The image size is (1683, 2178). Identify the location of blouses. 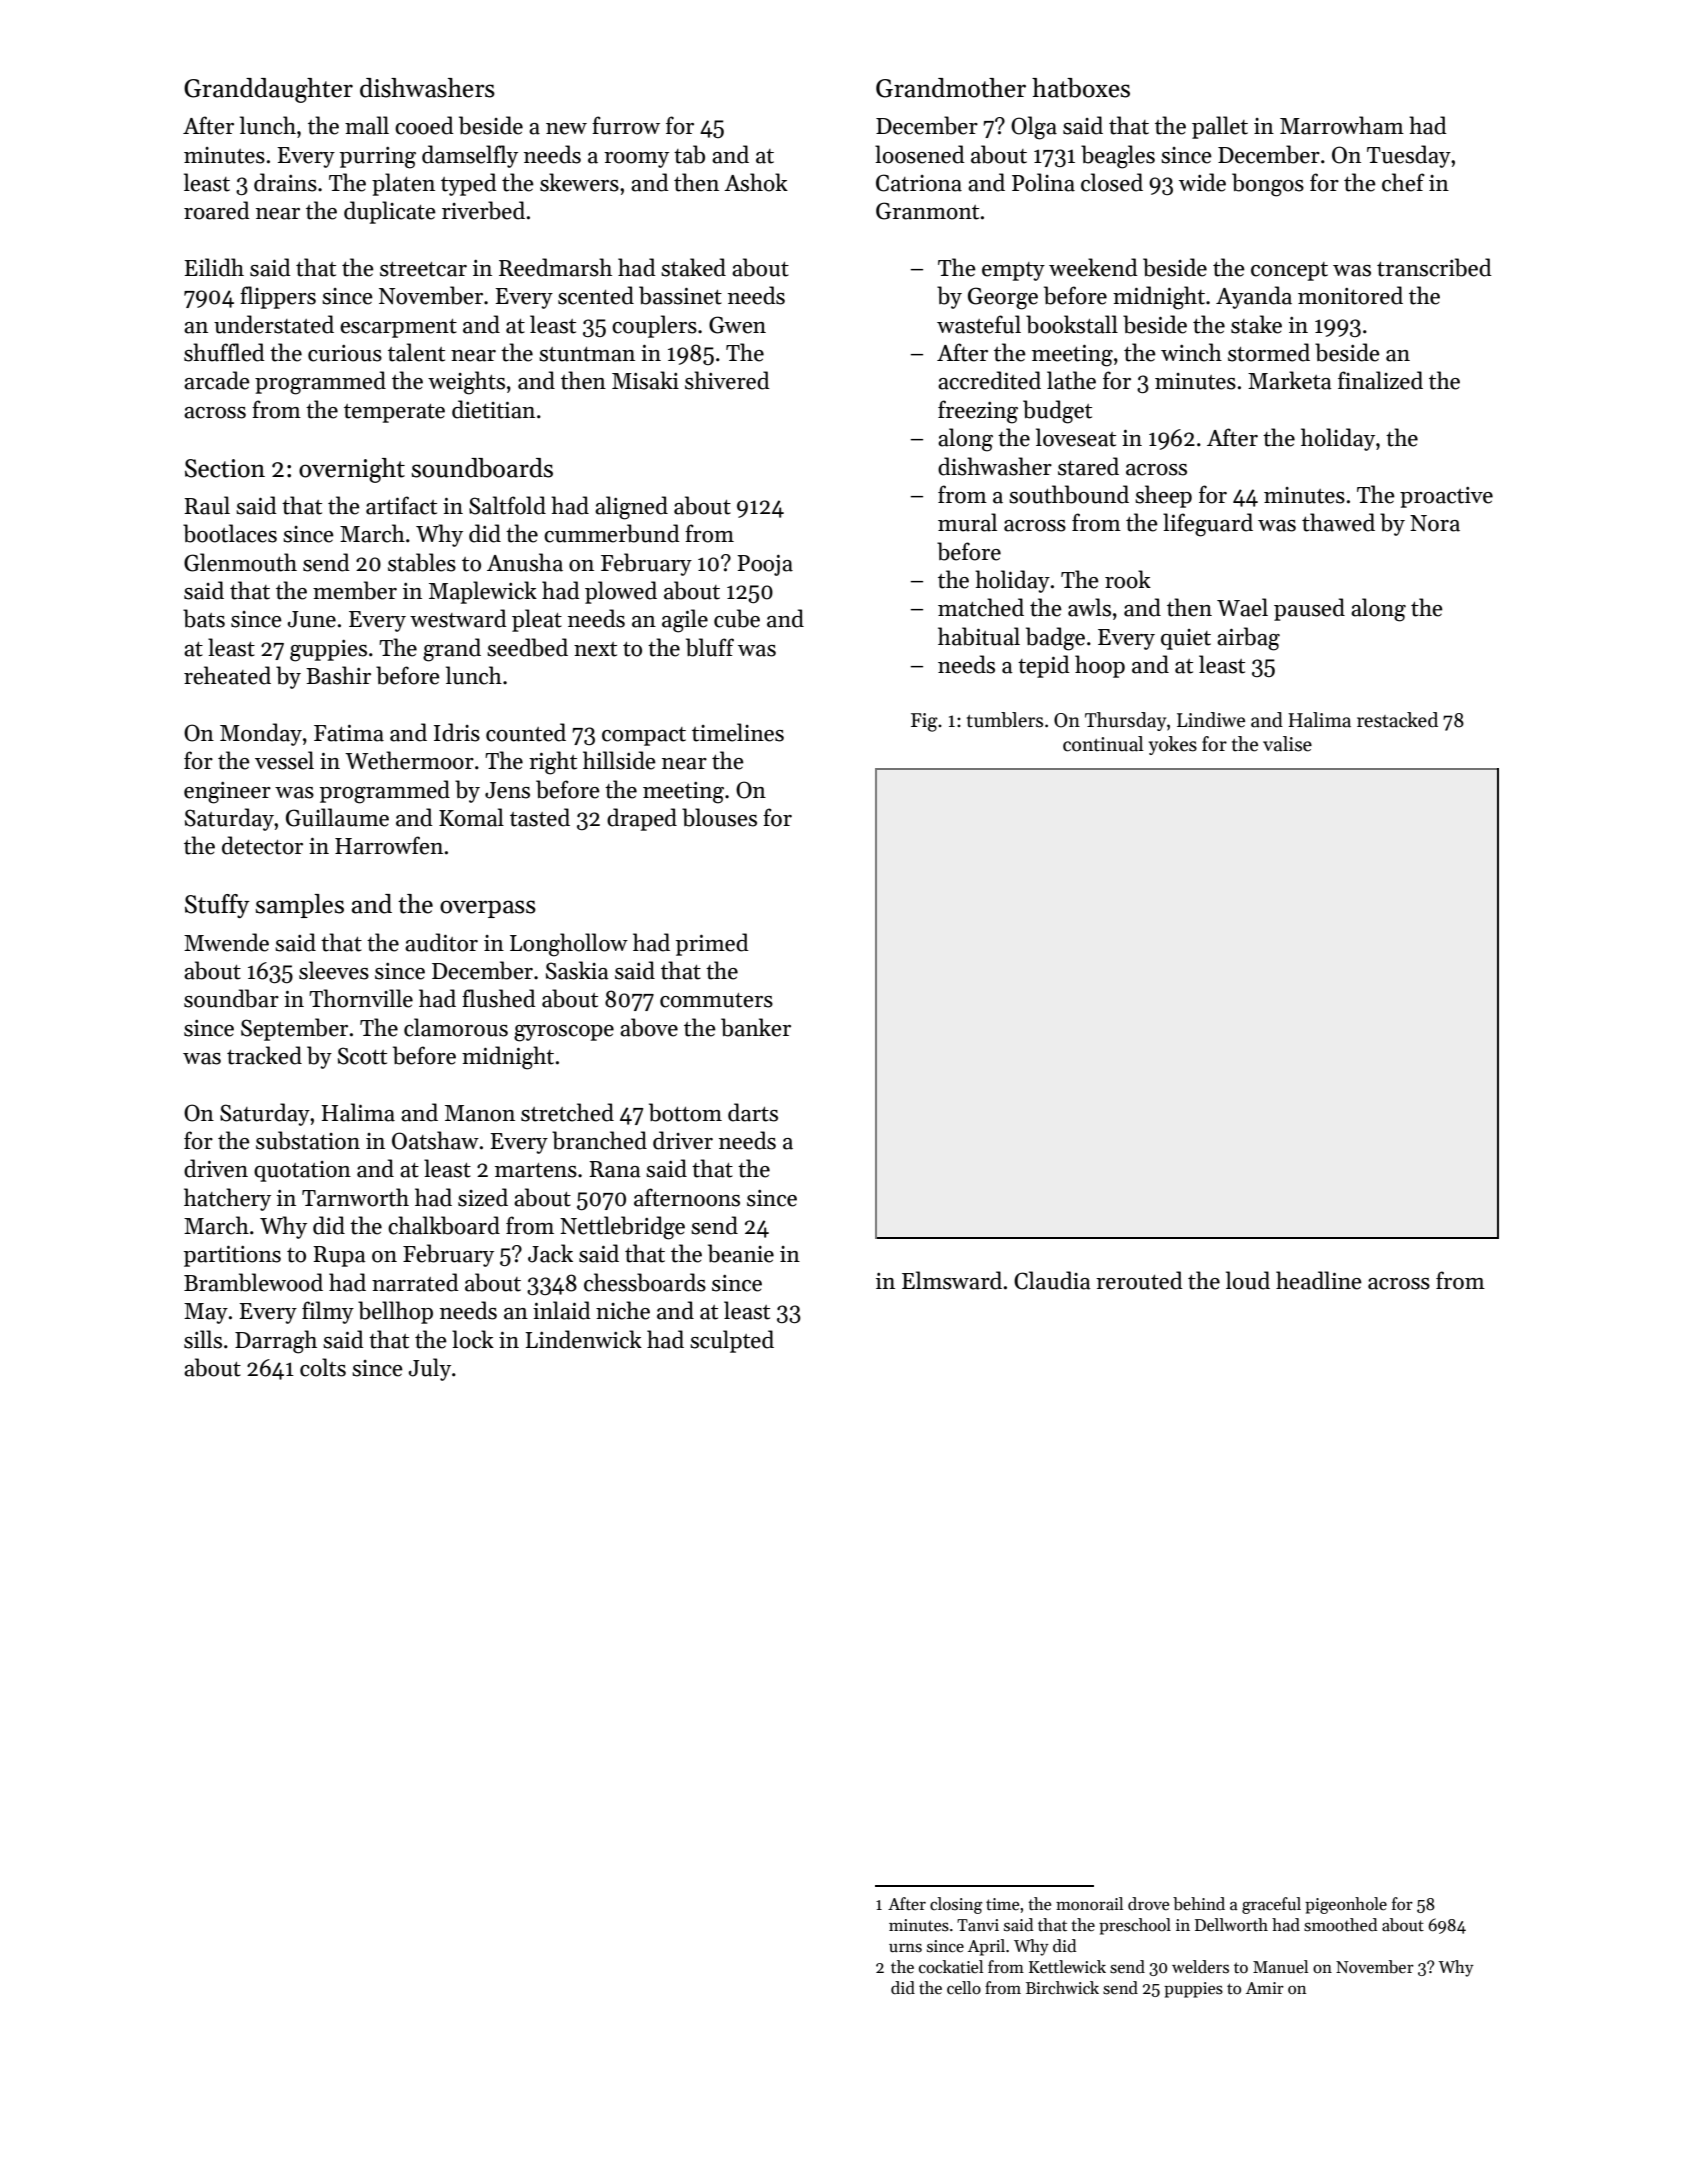
(719, 817).
